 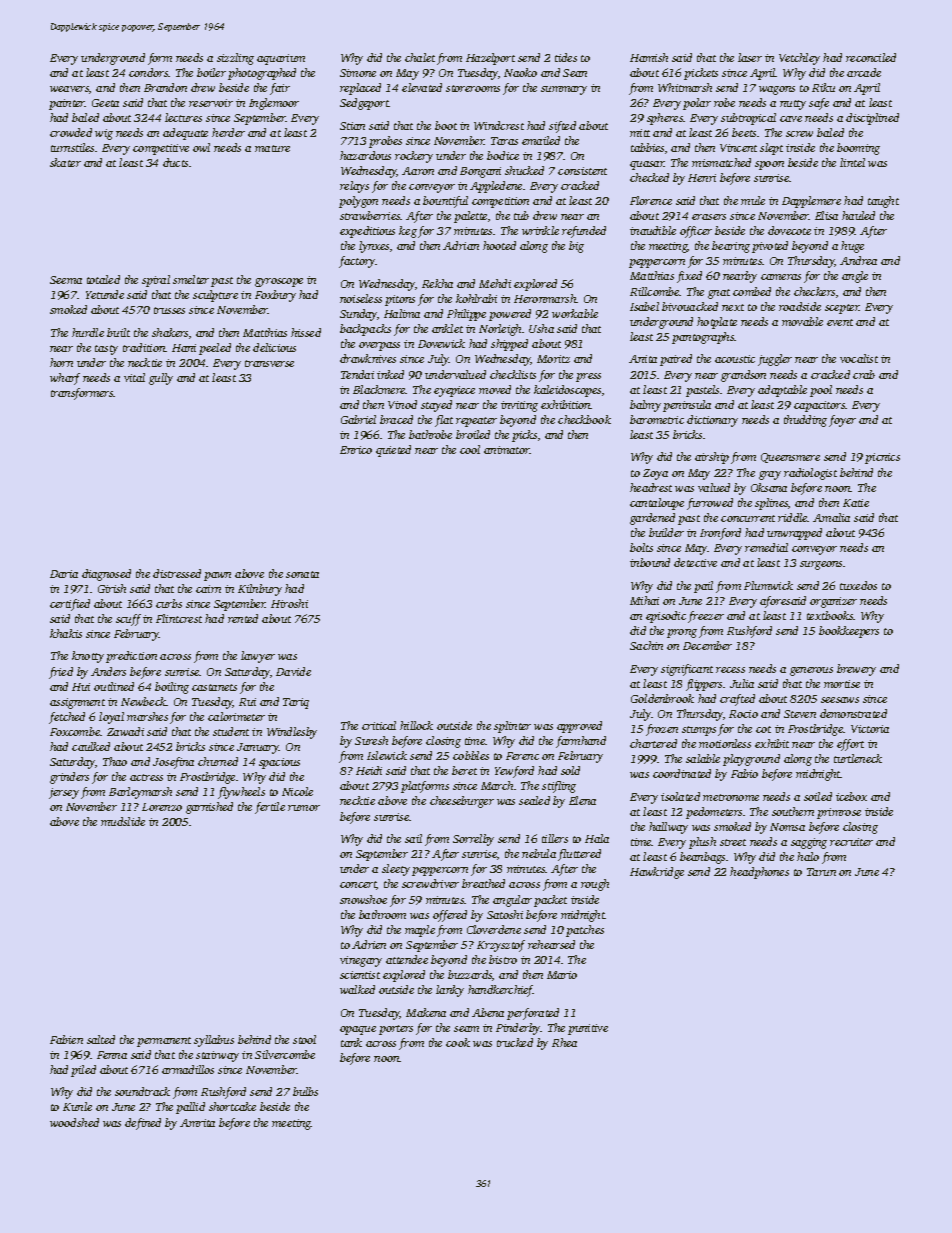 I want to click on Fabien, so click(x=66, y=1039).
